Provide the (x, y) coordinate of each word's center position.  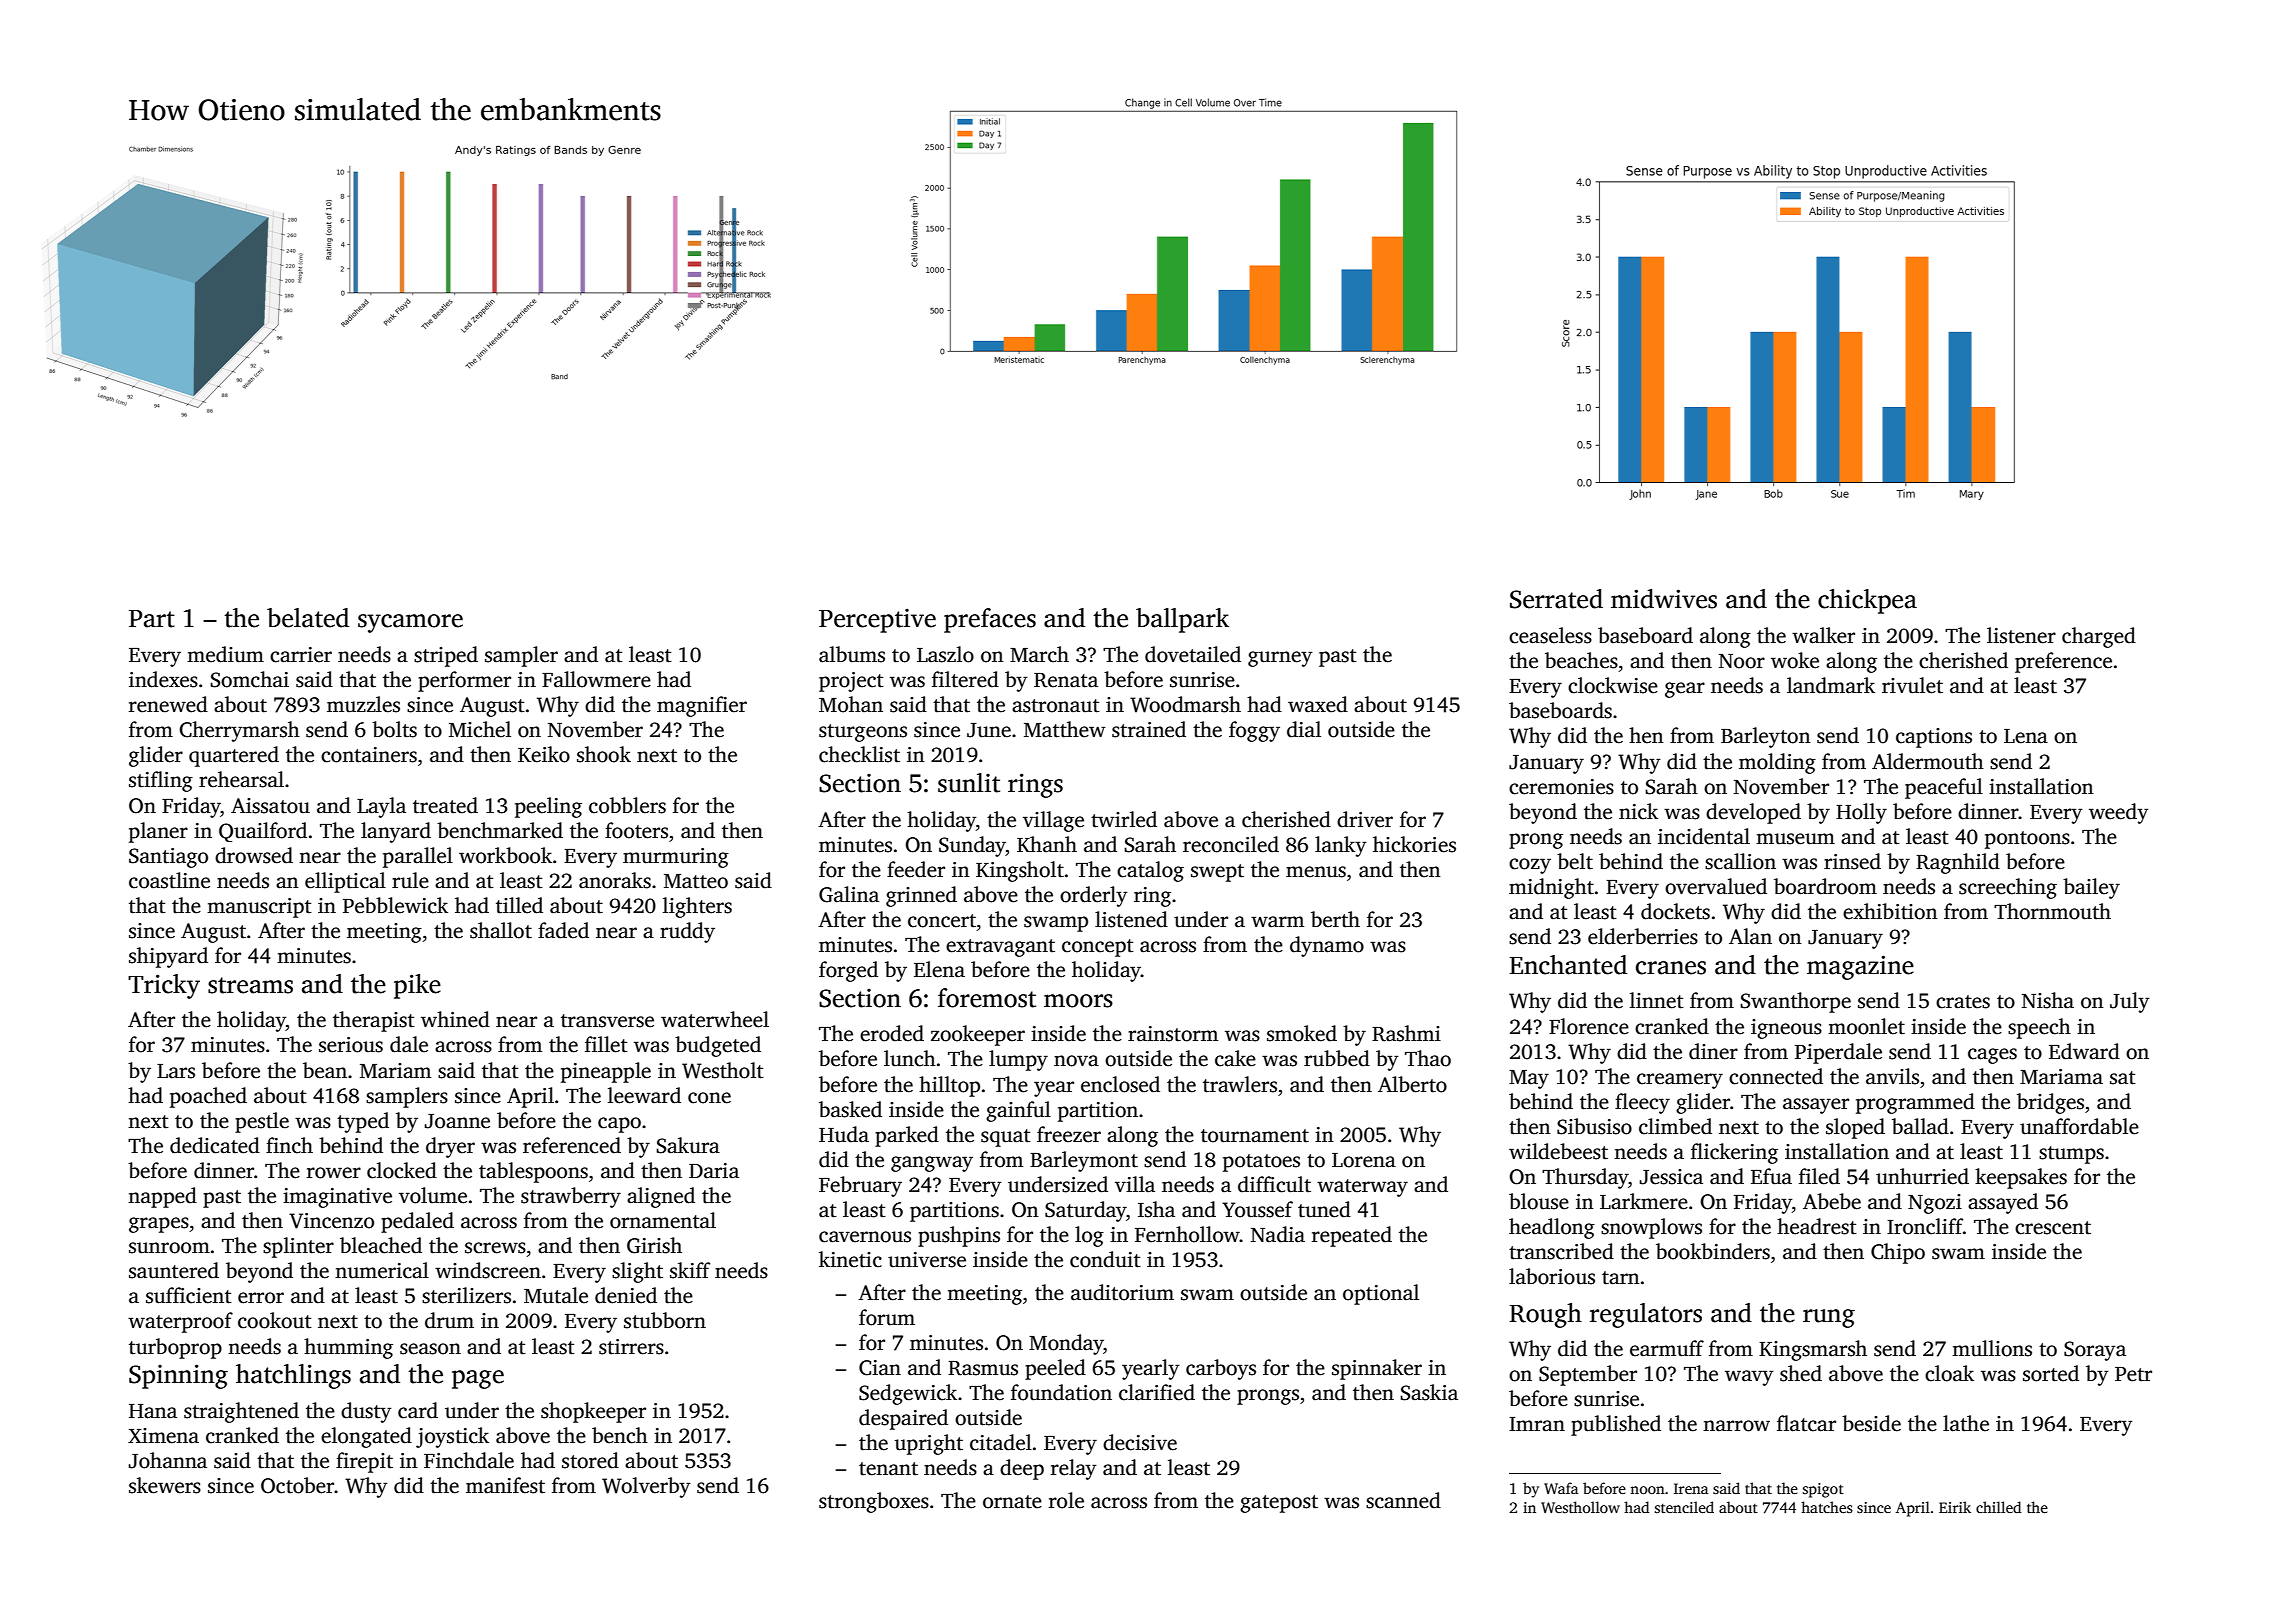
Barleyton (1766, 737)
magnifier (702, 706)
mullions (1992, 1348)
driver (1365, 819)
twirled (1124, 819)
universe (927, 1260)
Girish (654, 1245)
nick (1638, 811)
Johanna (168, 1460)
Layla (381, 807)
